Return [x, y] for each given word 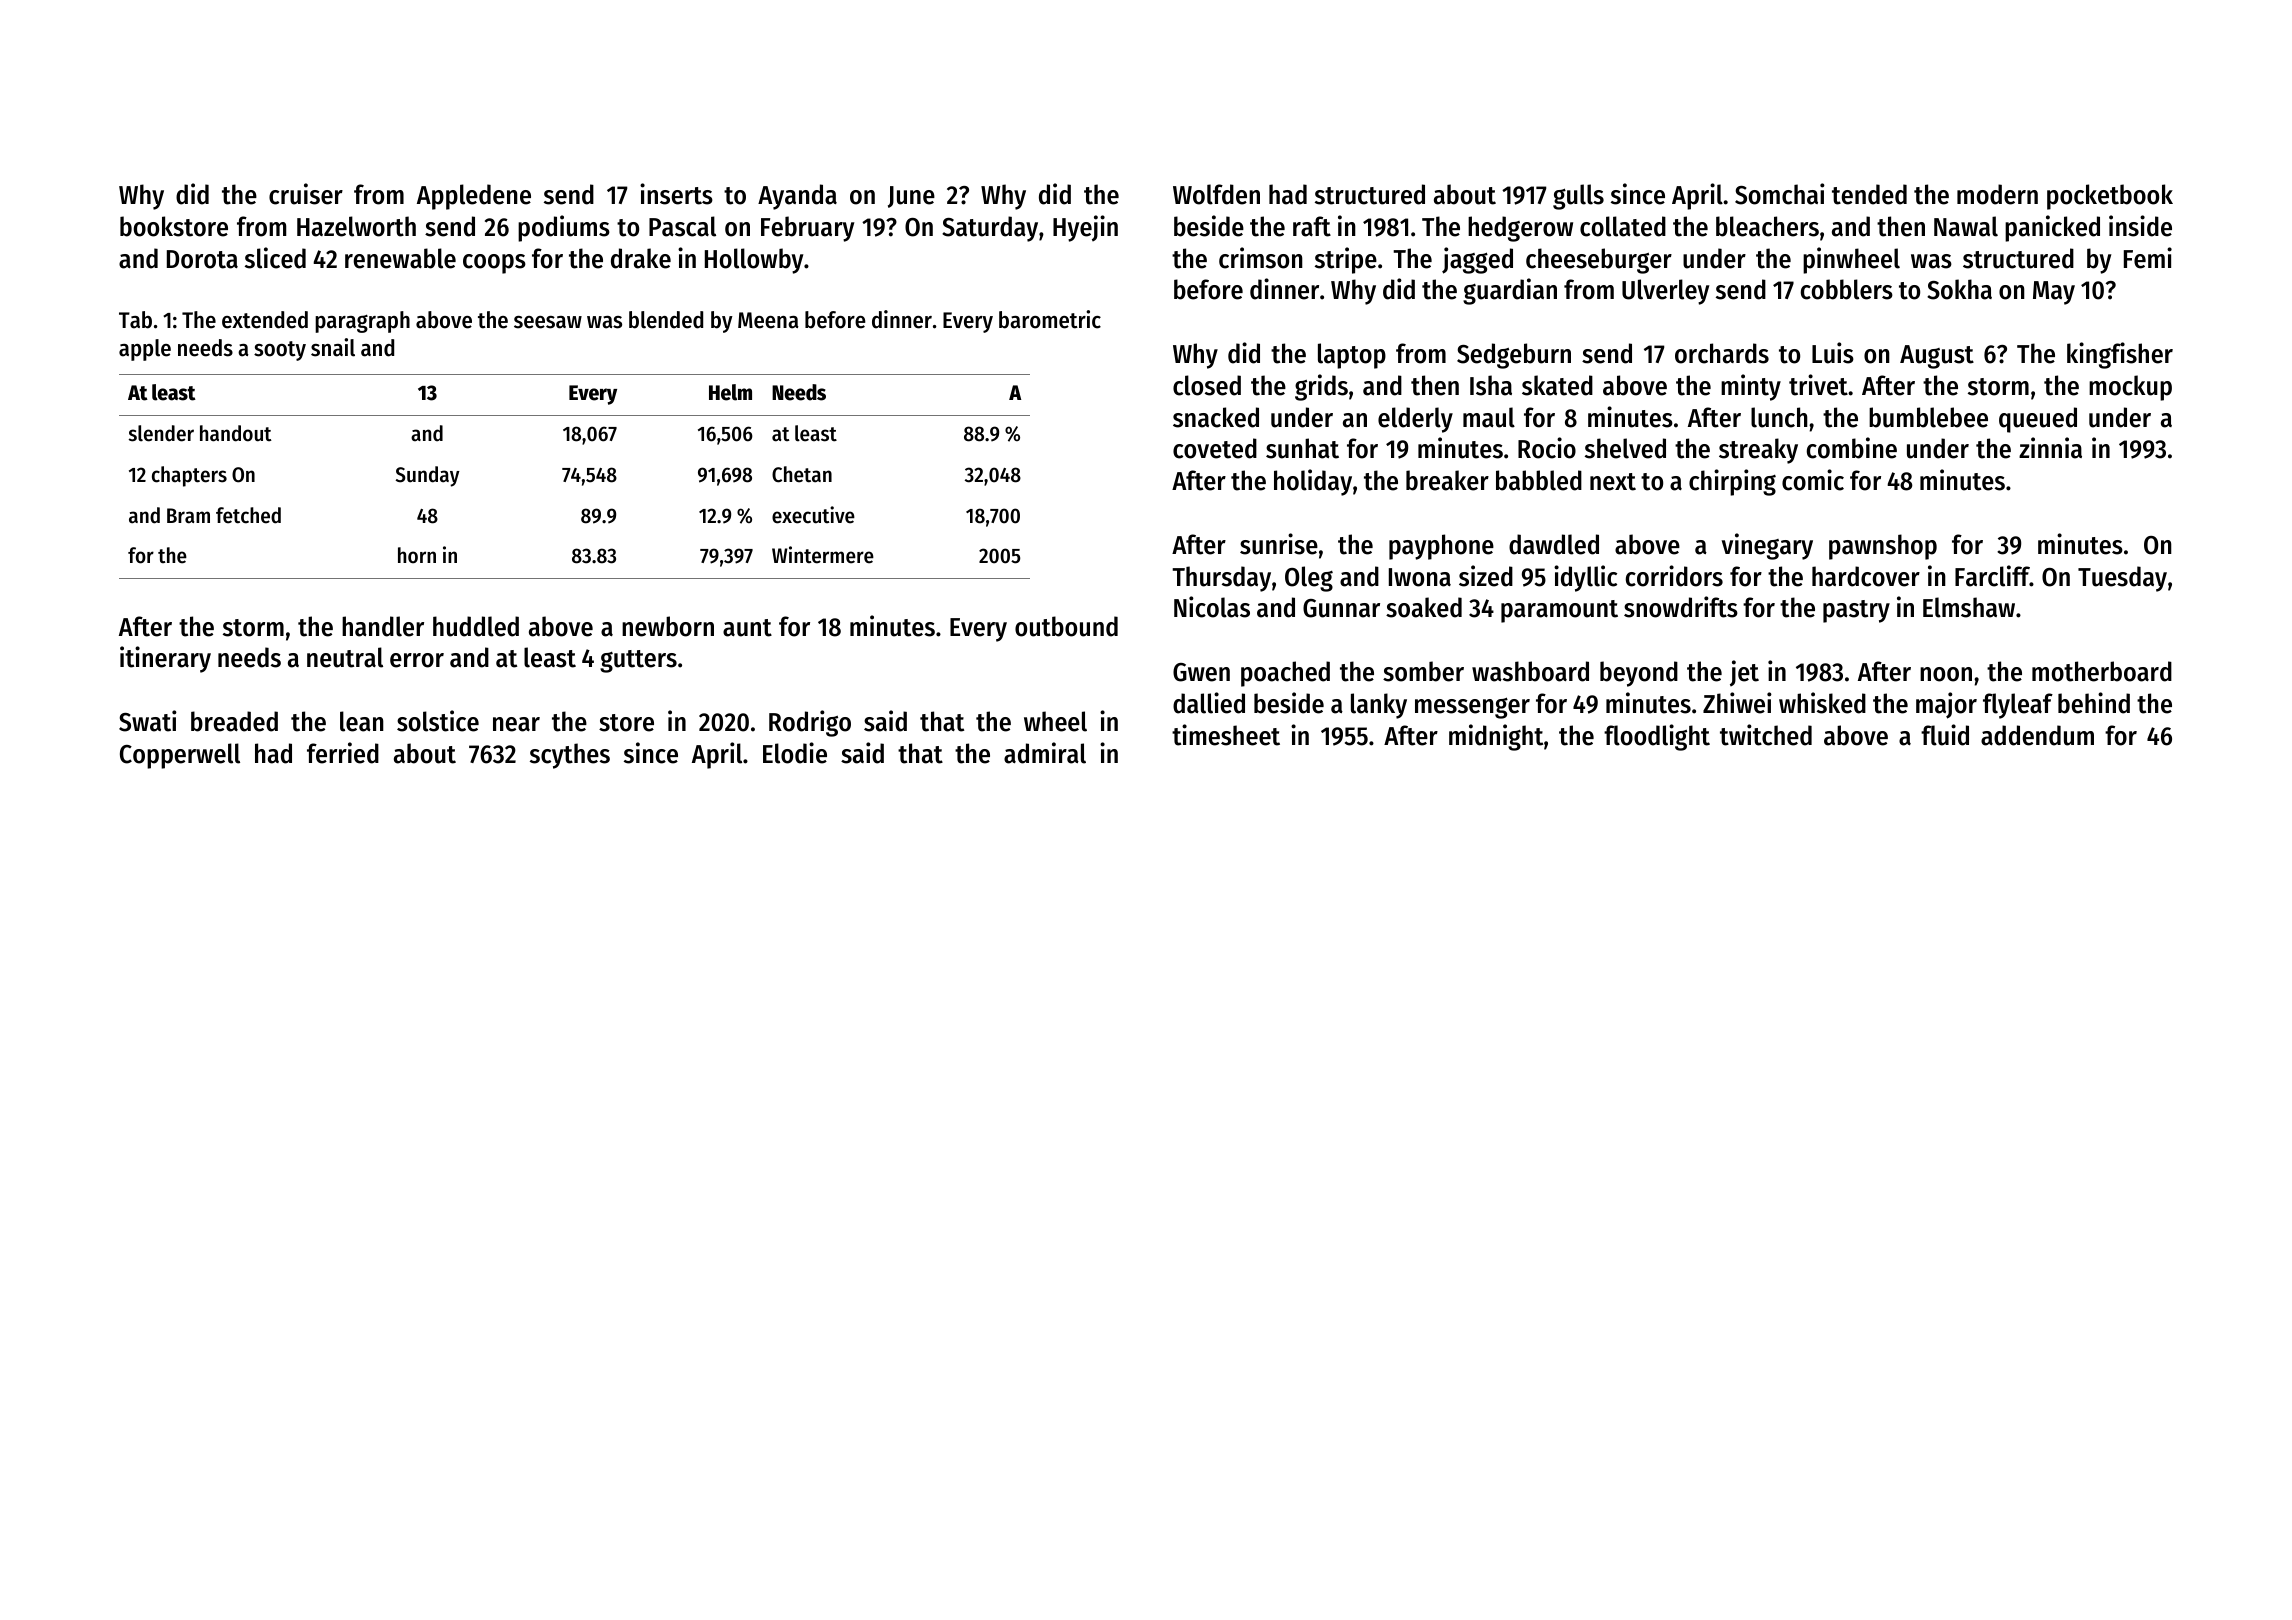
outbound [1066, 626]
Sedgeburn [1514, 356]
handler [383, 626]
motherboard [2102, 671]
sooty [280, 351]
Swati [148, 721]
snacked [1216, 417]
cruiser [306, 194]
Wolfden [1216, 194]
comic [1813, 480]
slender [161, 433]
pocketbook [2110, 197]
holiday [1313, 482]
